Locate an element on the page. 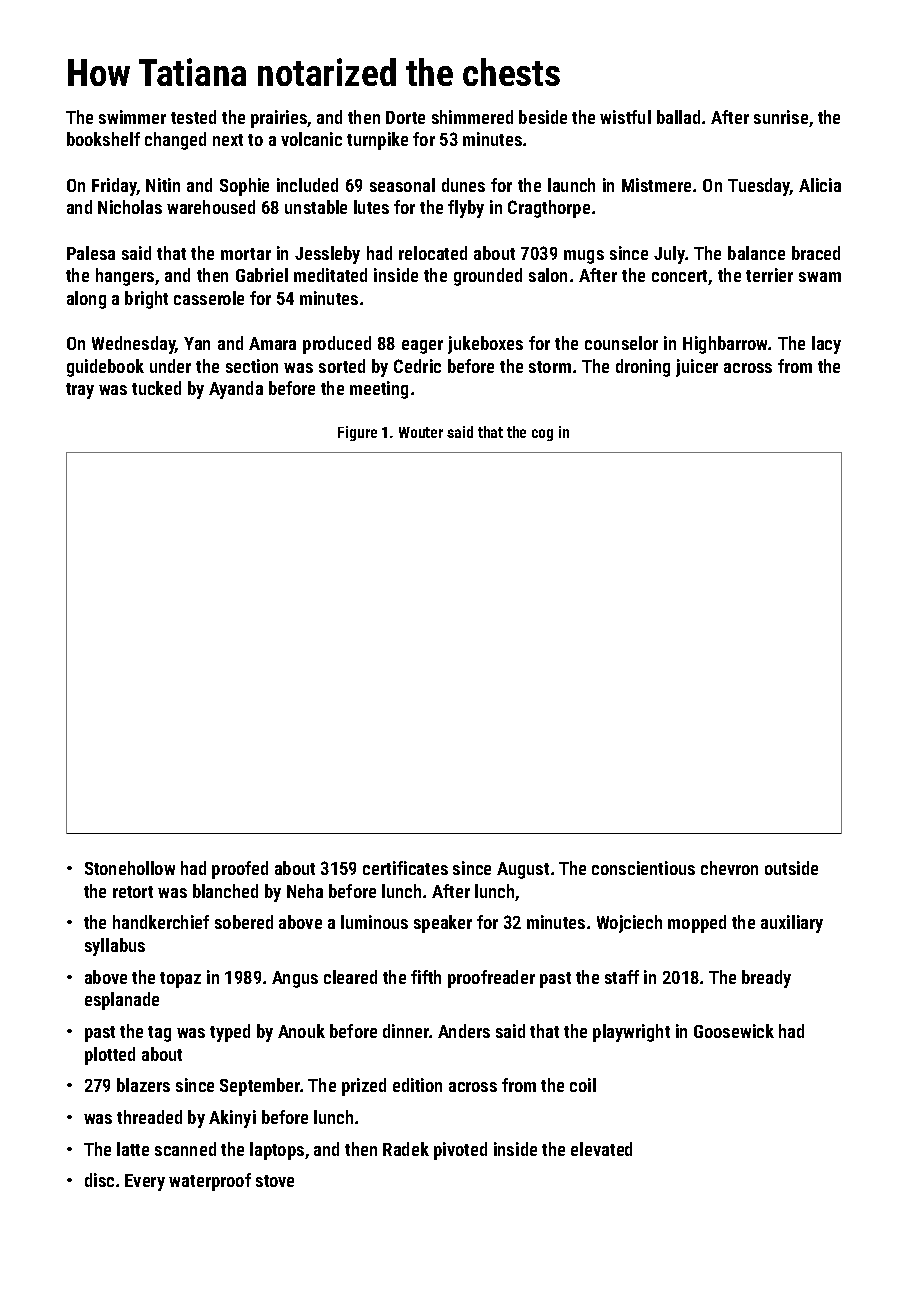  certificates is located at coordinates (405, 868).
